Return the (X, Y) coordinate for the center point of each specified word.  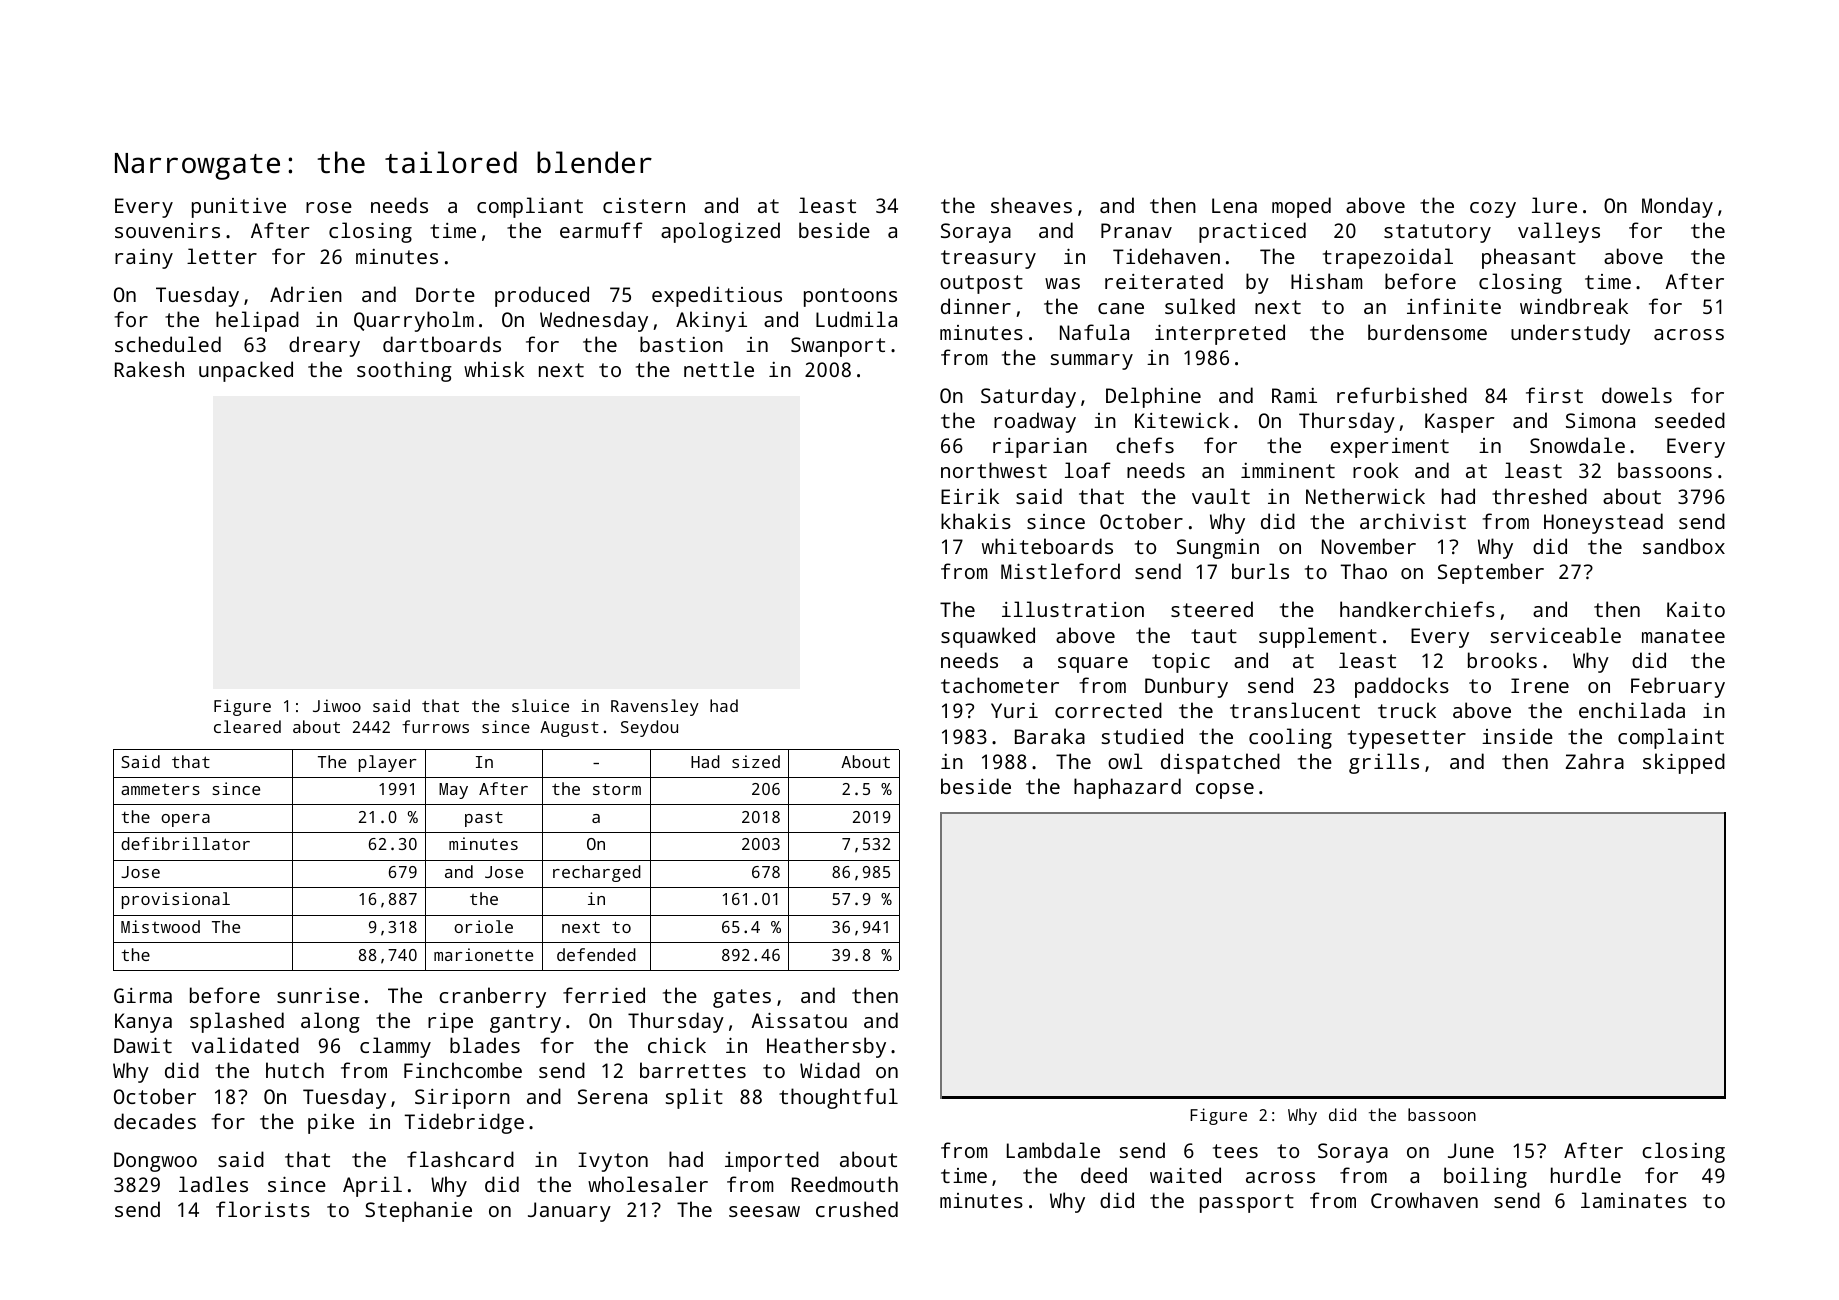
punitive (239, 208)
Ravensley (655, 707)
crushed (857, 1209)
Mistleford (1060, 571)
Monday (1677, 207)
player (388, 763)
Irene (1540, 685)
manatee (1683, 636)
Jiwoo (337, 705)
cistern (644, 205)
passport (1247, 1203)
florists (263, 1209)
